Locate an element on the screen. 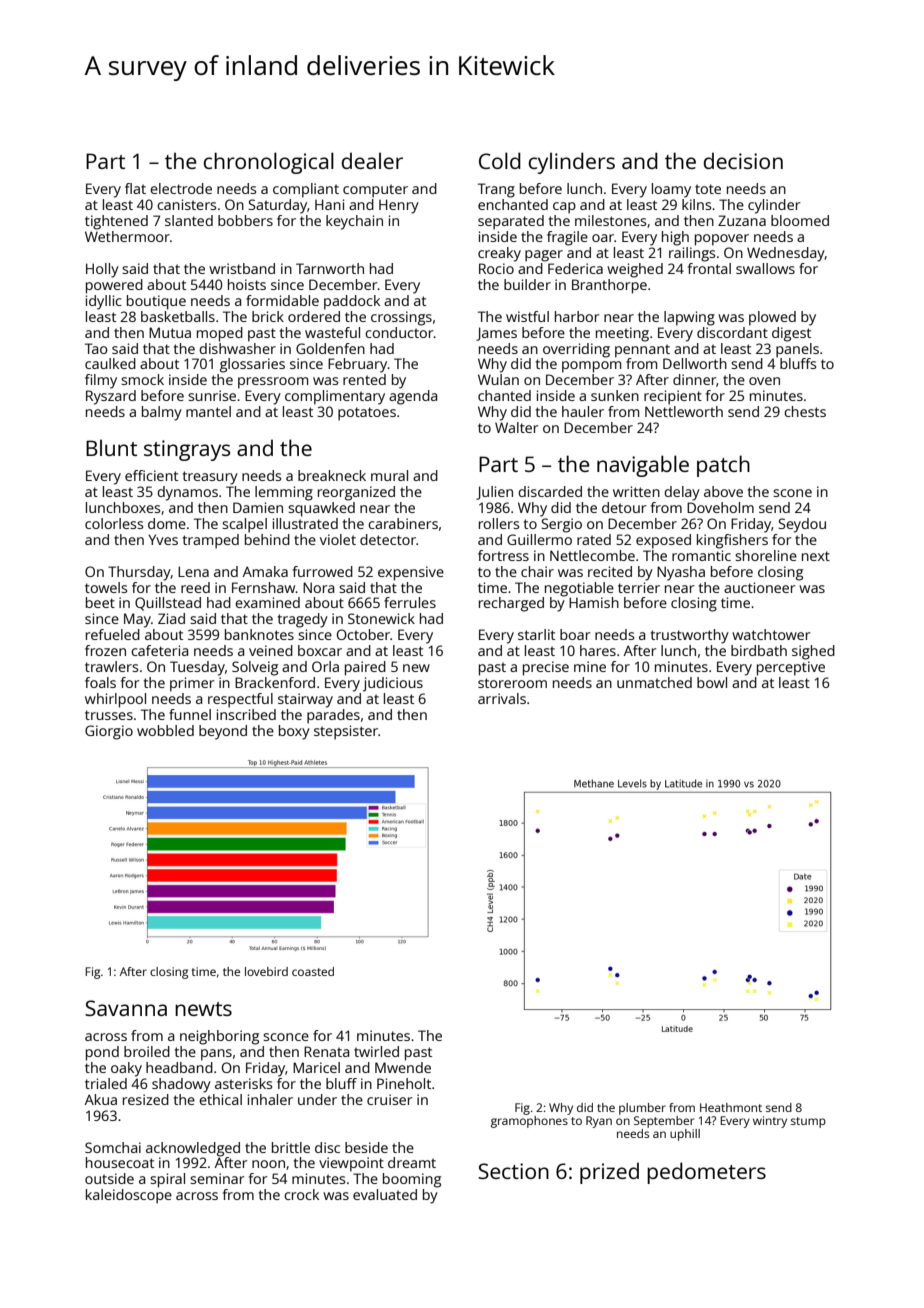 The width and height of the screenshot is (924, 1308). Giorgio is located at coordinates (109, 732).
